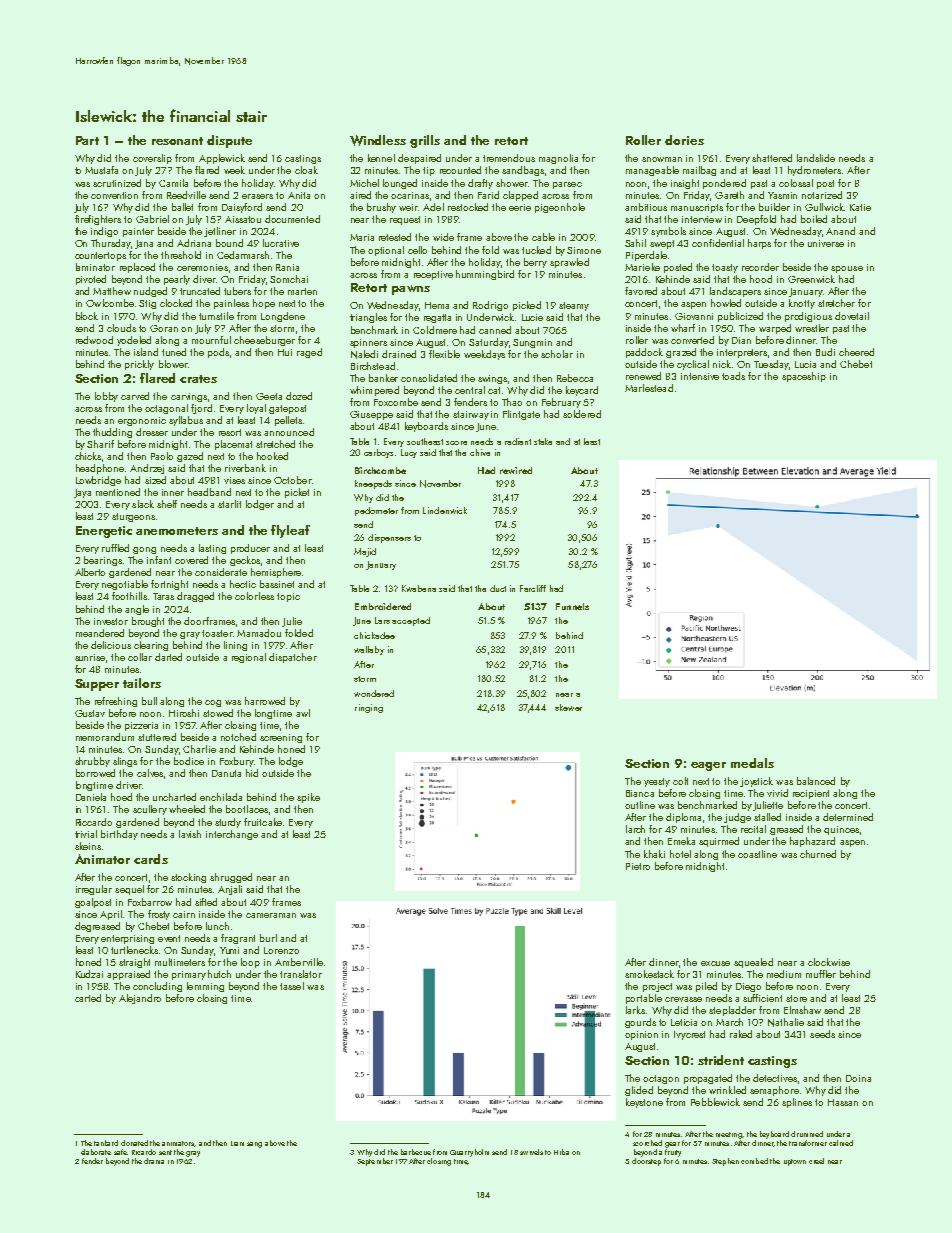  Describe the element at coordinates (140, 999) in the document. I see `Alejandro` at that location.
